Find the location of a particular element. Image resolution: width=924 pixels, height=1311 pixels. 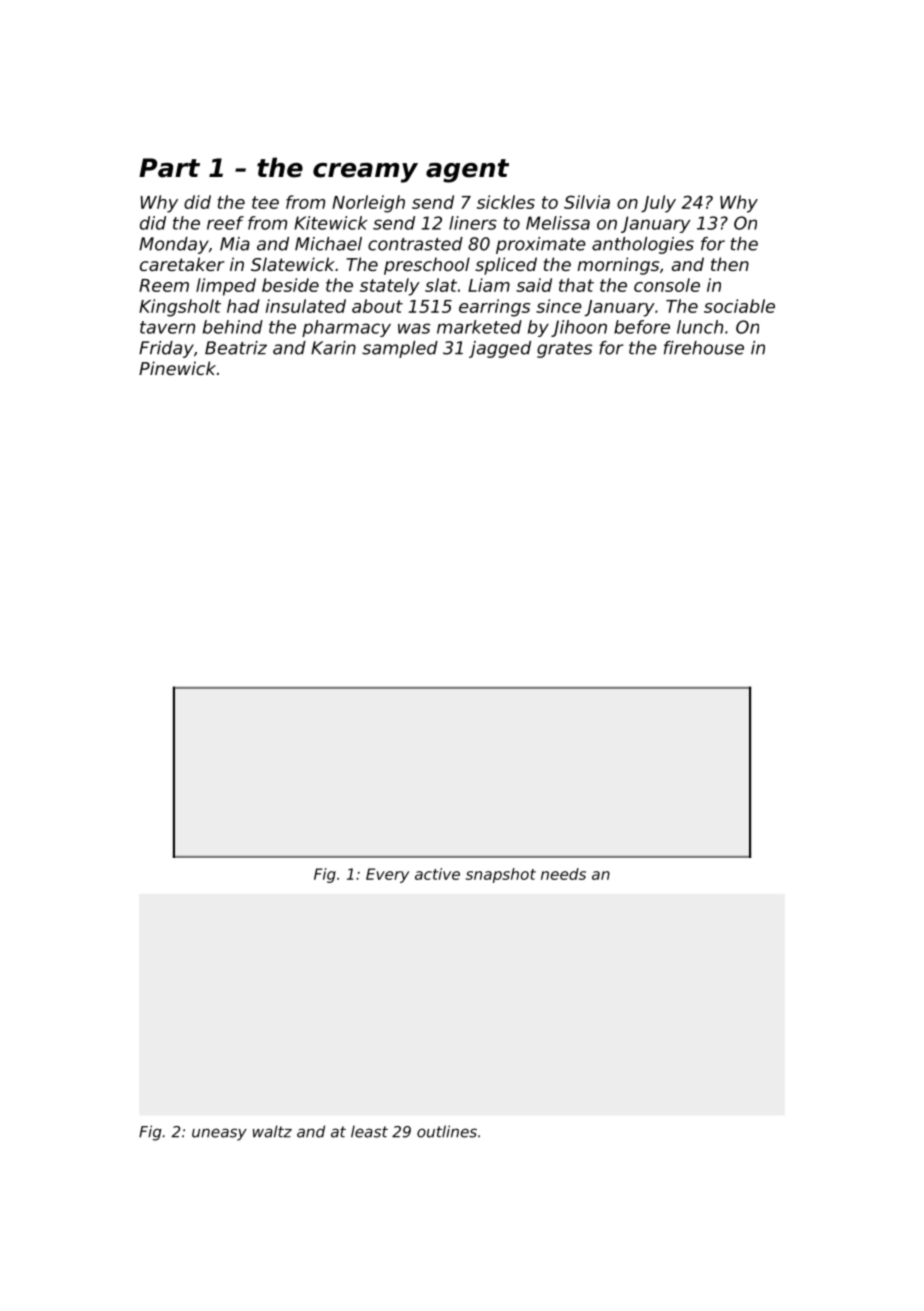

Part is located at coordinates (169, 168).
